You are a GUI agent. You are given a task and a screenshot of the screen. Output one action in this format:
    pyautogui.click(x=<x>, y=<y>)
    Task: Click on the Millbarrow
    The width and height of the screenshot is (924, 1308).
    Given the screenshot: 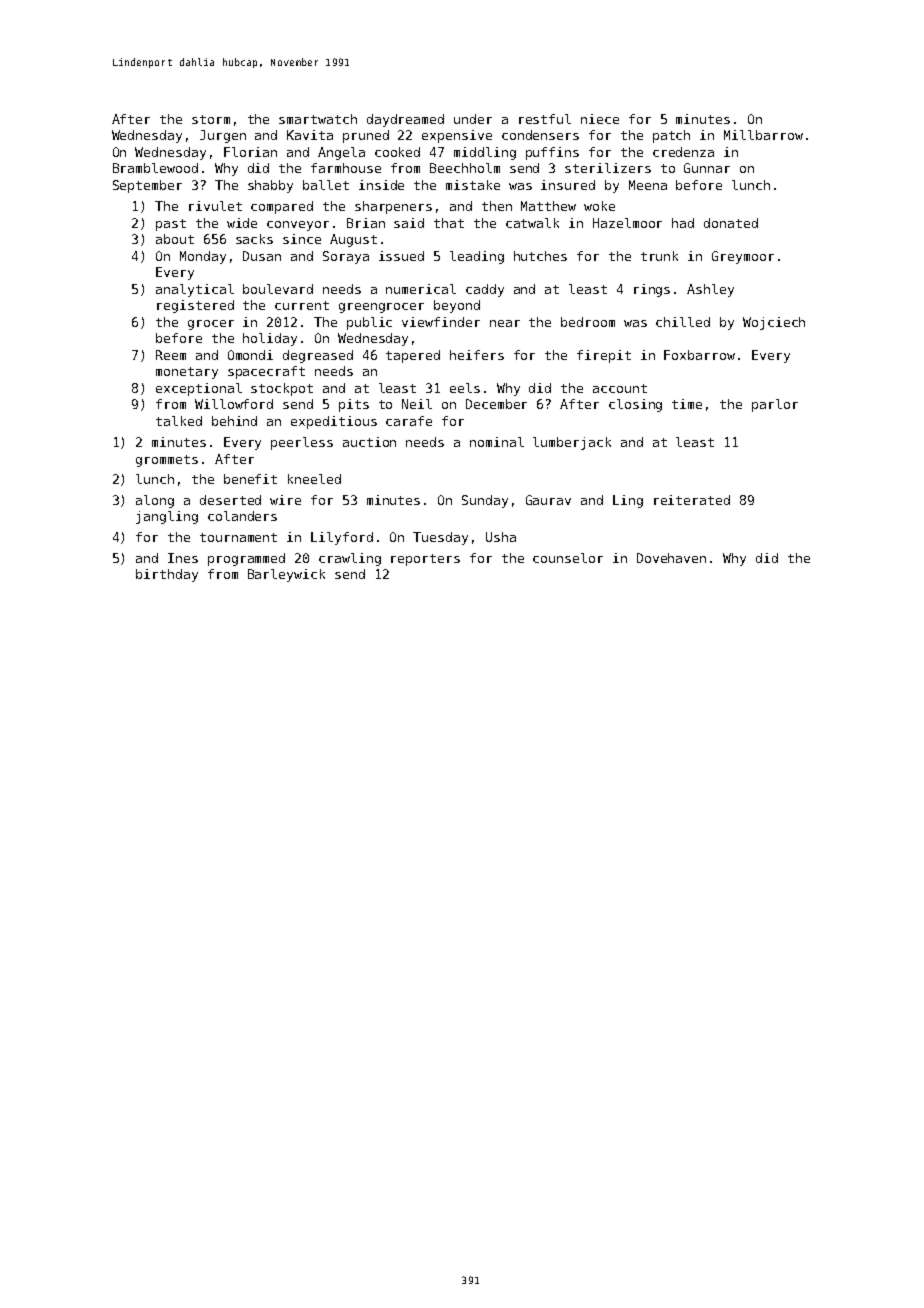 What is the action you would take?
    pyautogui.click(x=763, y=135)
